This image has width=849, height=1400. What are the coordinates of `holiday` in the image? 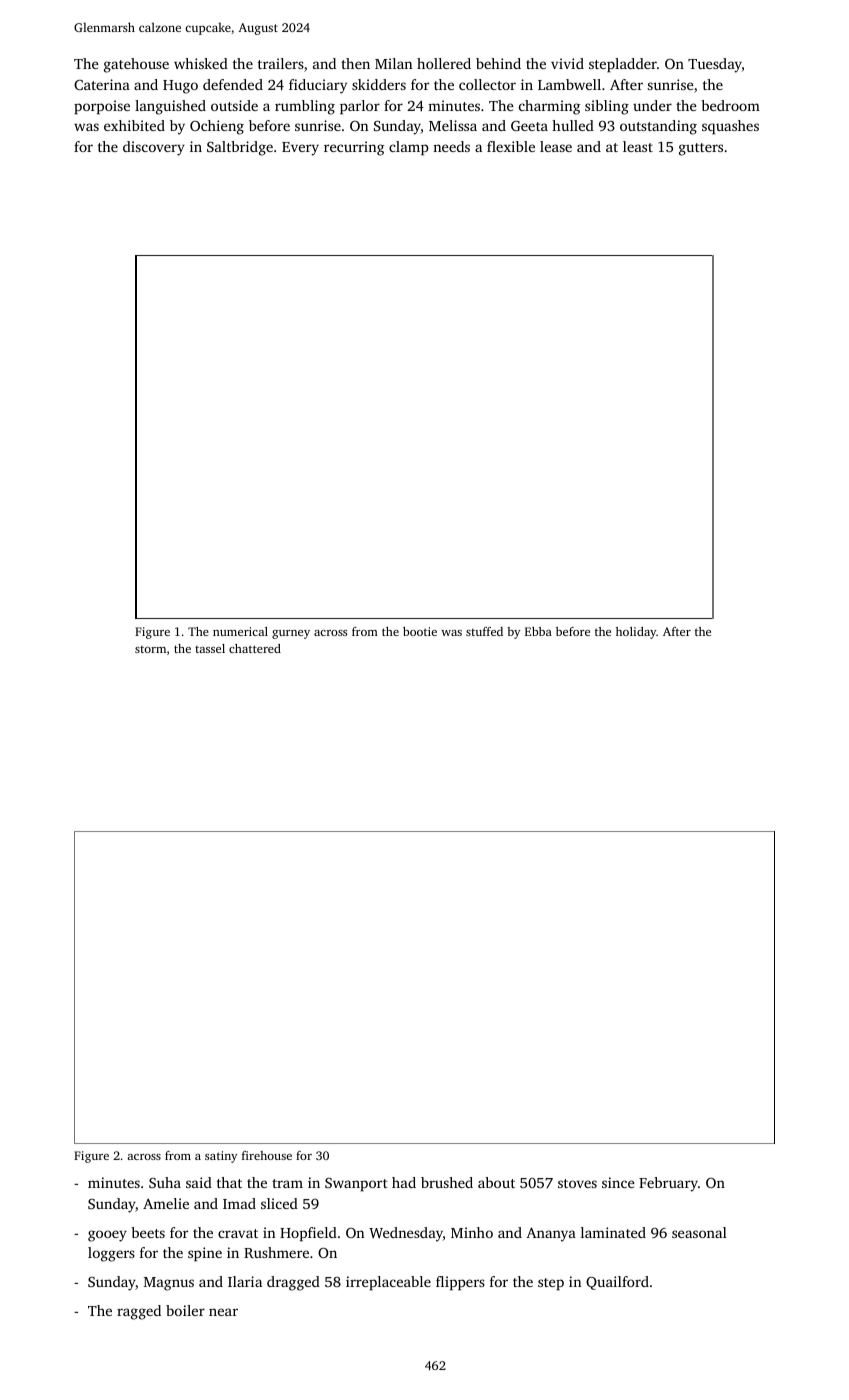 It's located at (636, 633).
